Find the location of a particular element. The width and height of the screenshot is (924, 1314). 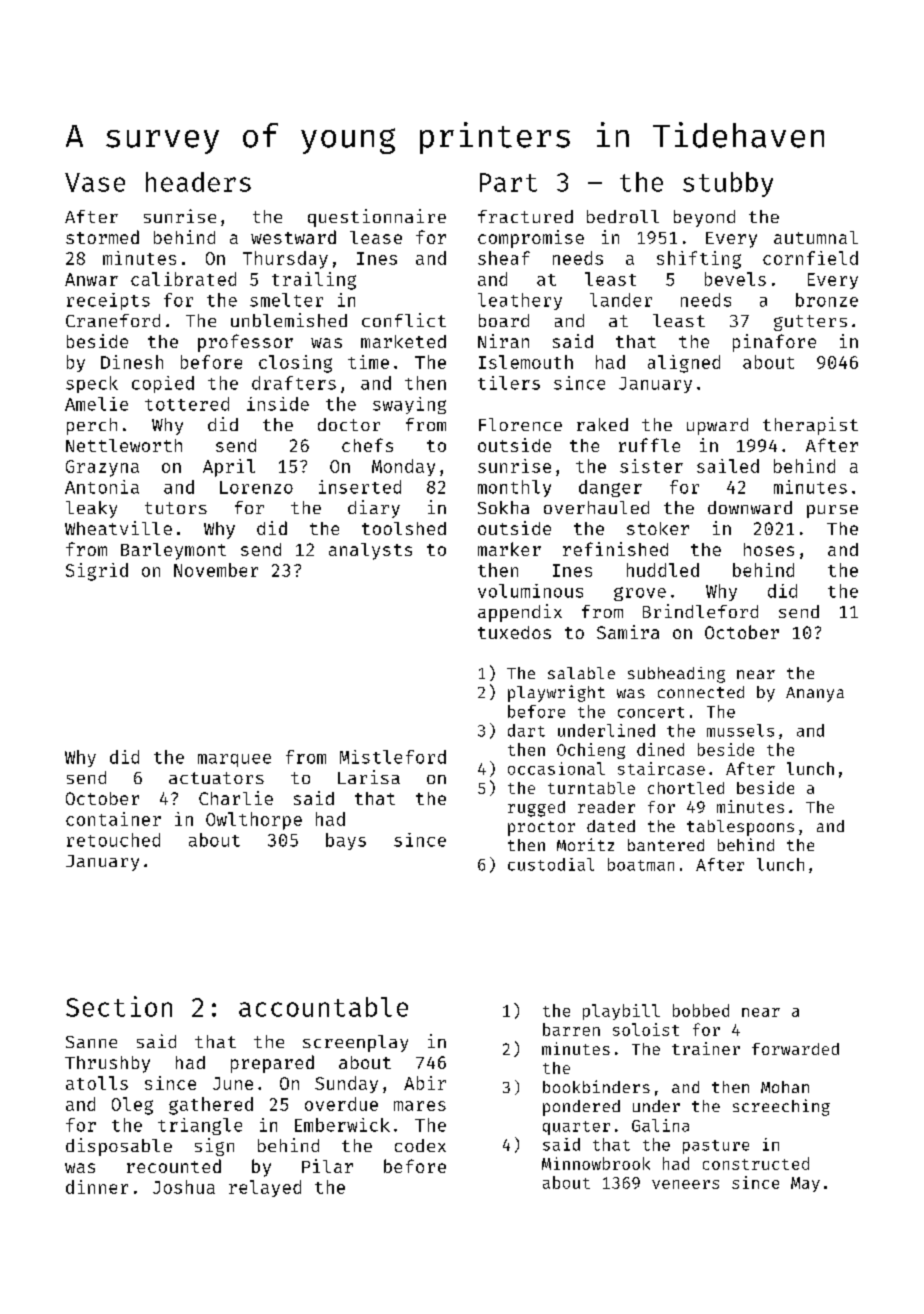

sailed is located at coordinates (728, 466).
